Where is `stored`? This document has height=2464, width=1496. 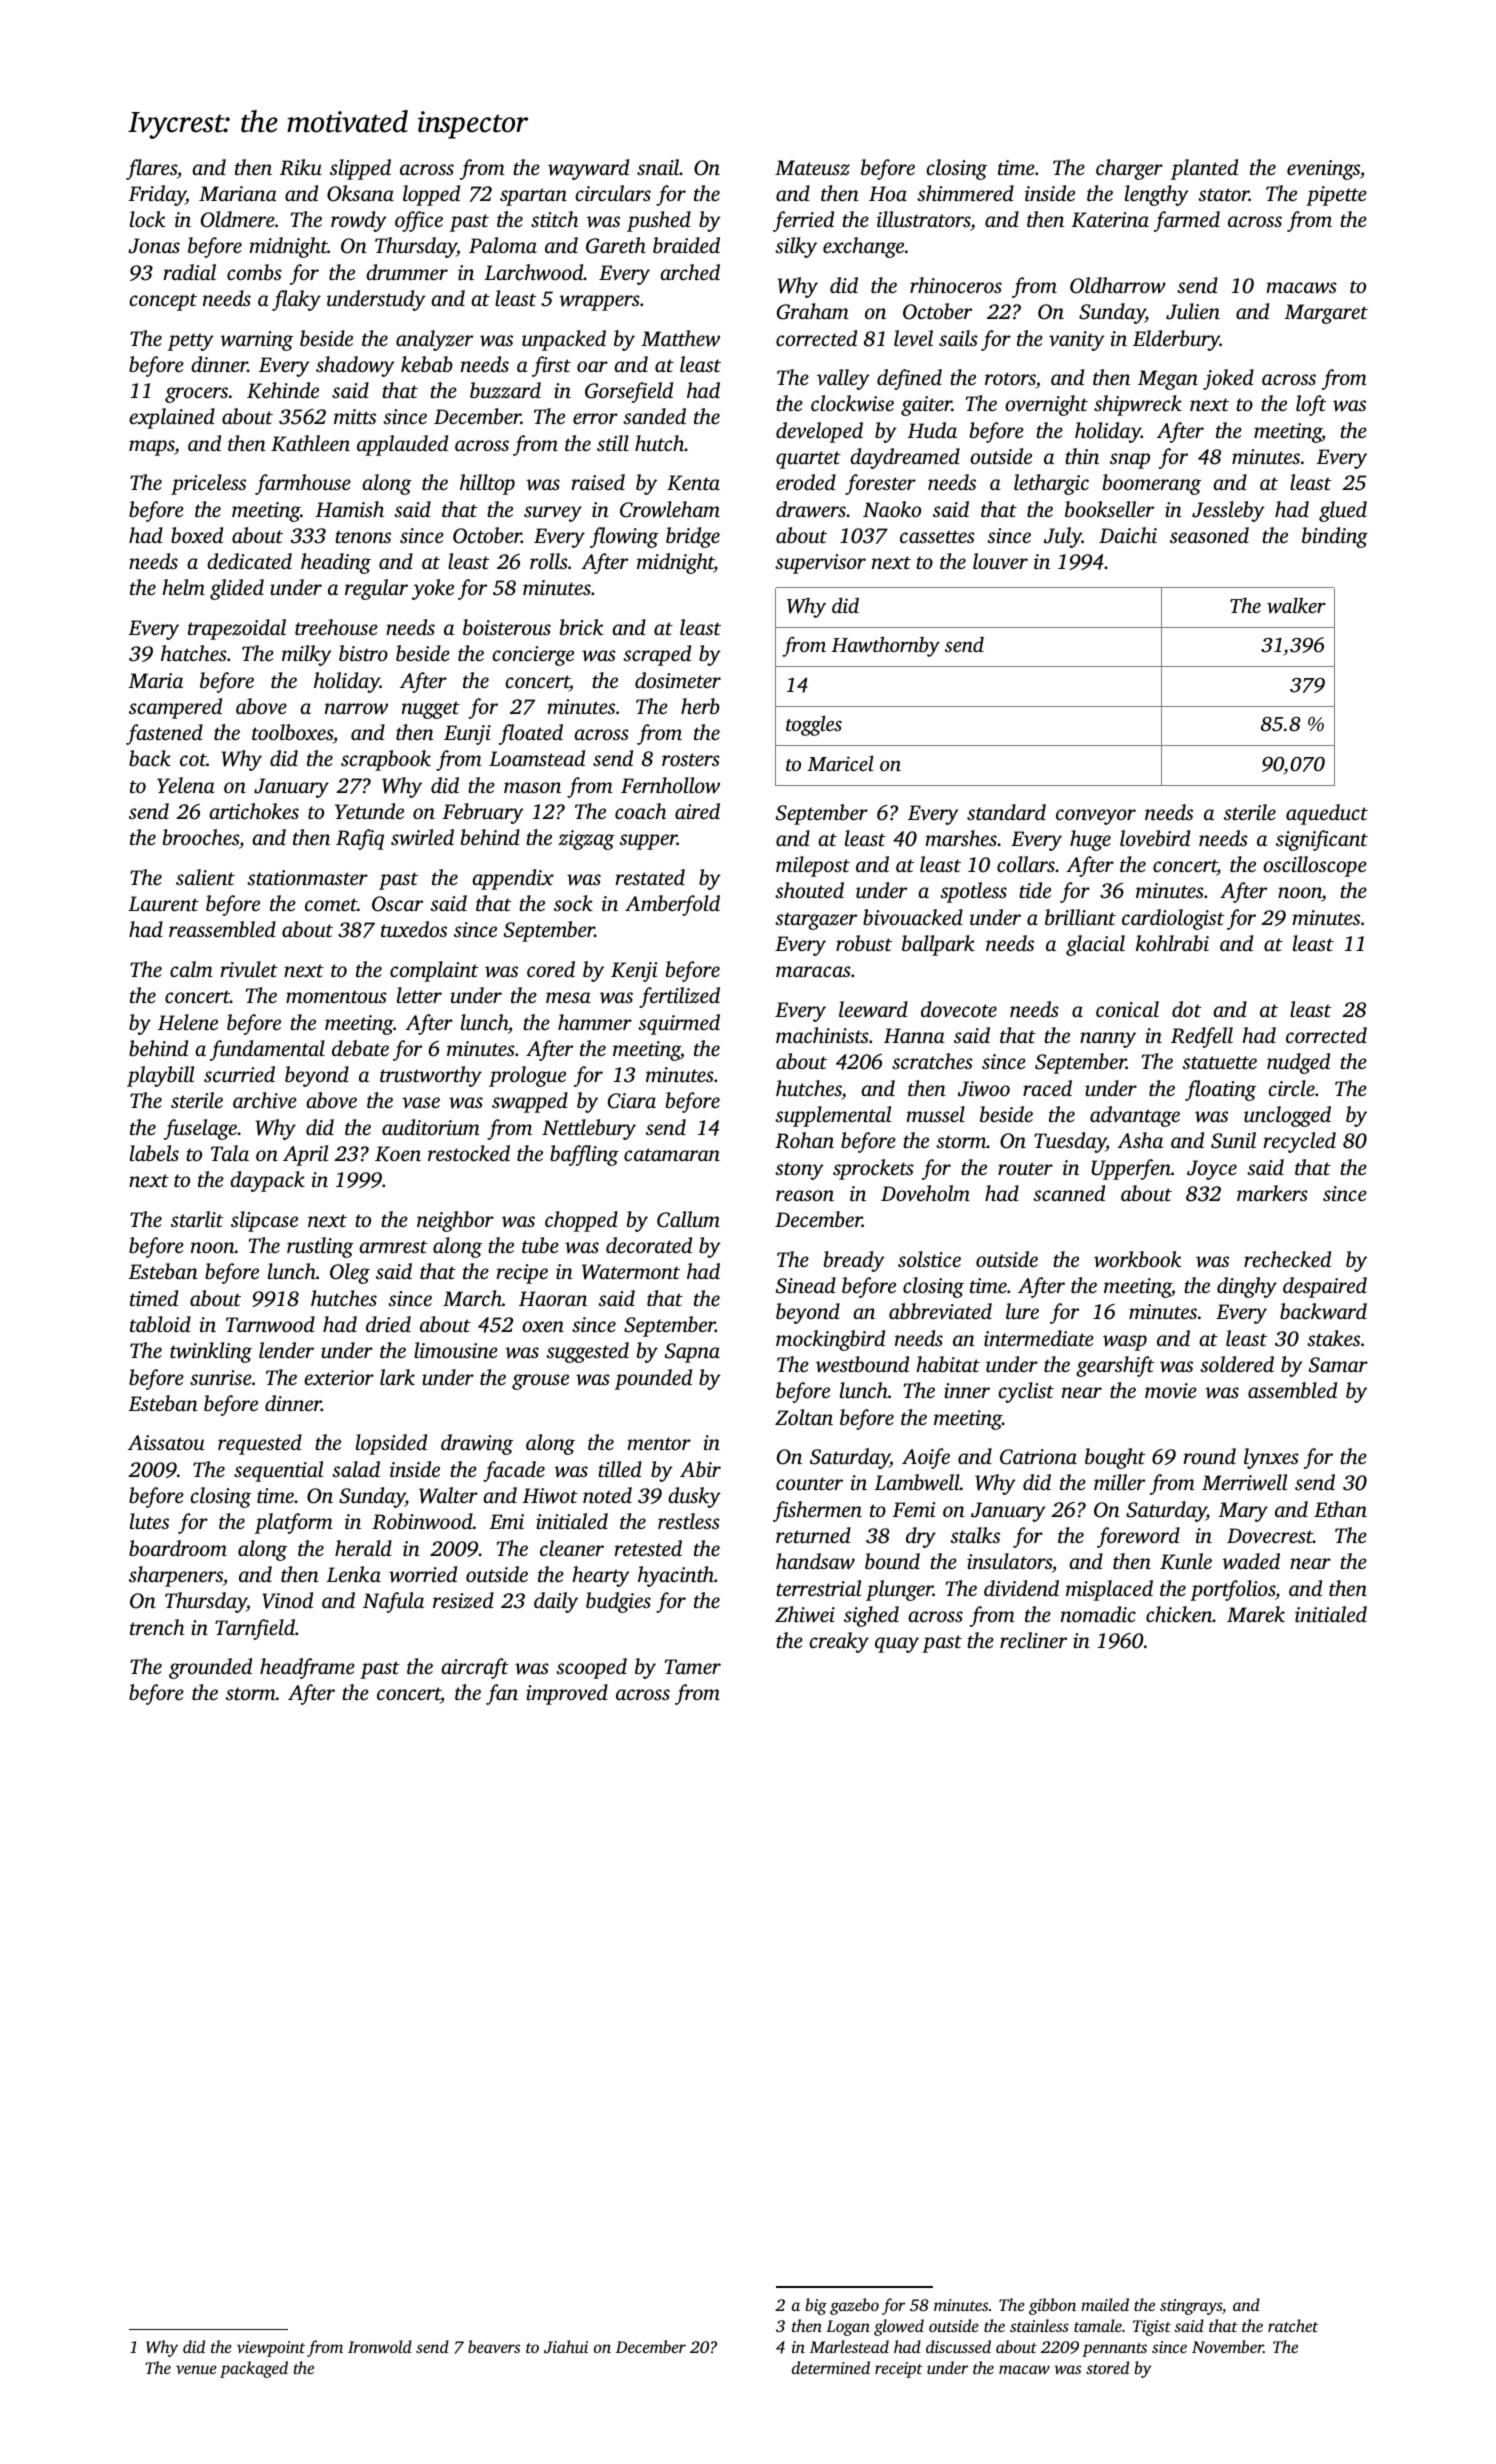
stored is located at coordinates (1107, 2367).
